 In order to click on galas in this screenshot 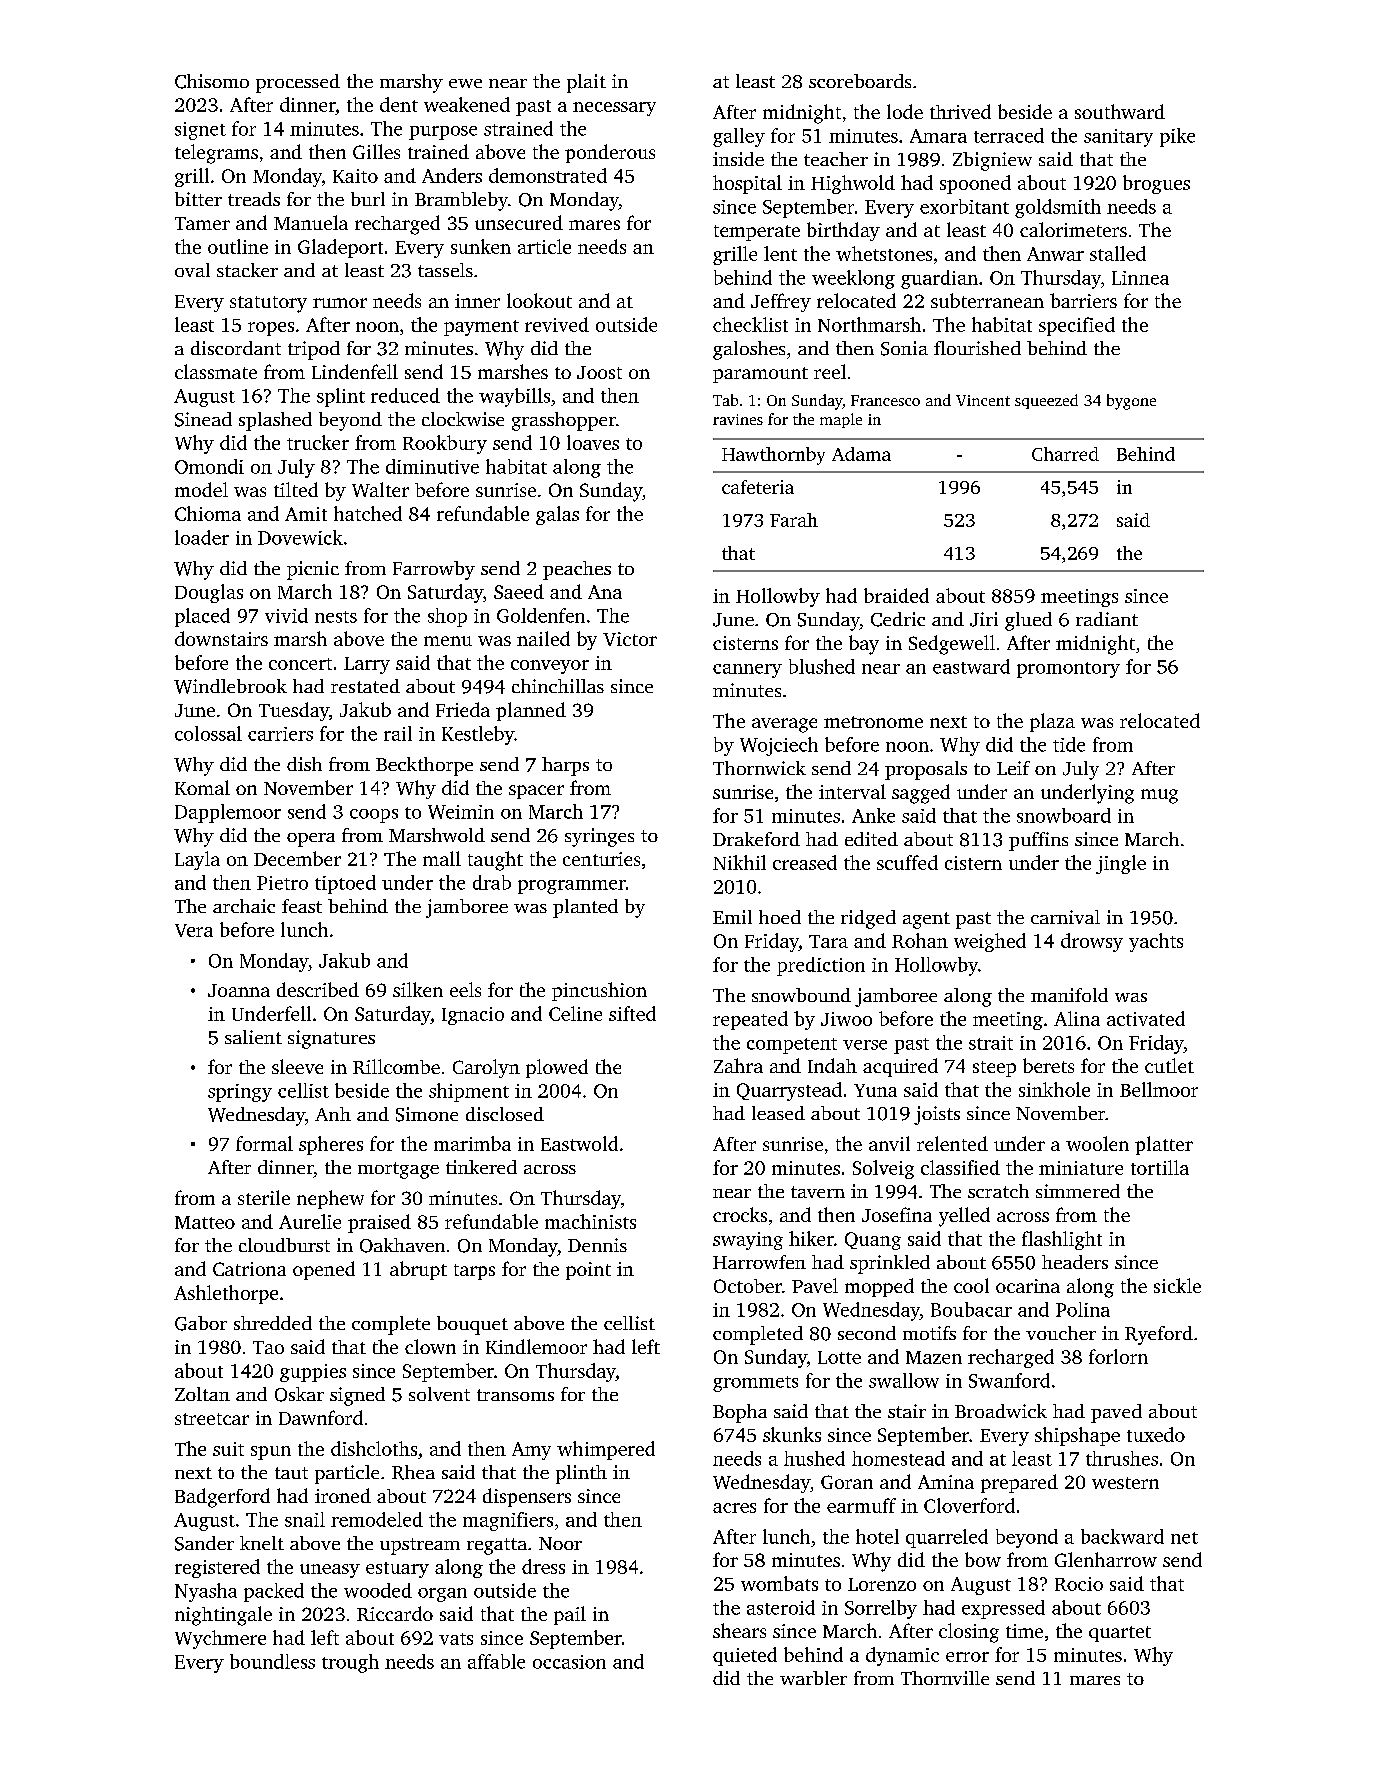, I will do `click(557, 515)`.
